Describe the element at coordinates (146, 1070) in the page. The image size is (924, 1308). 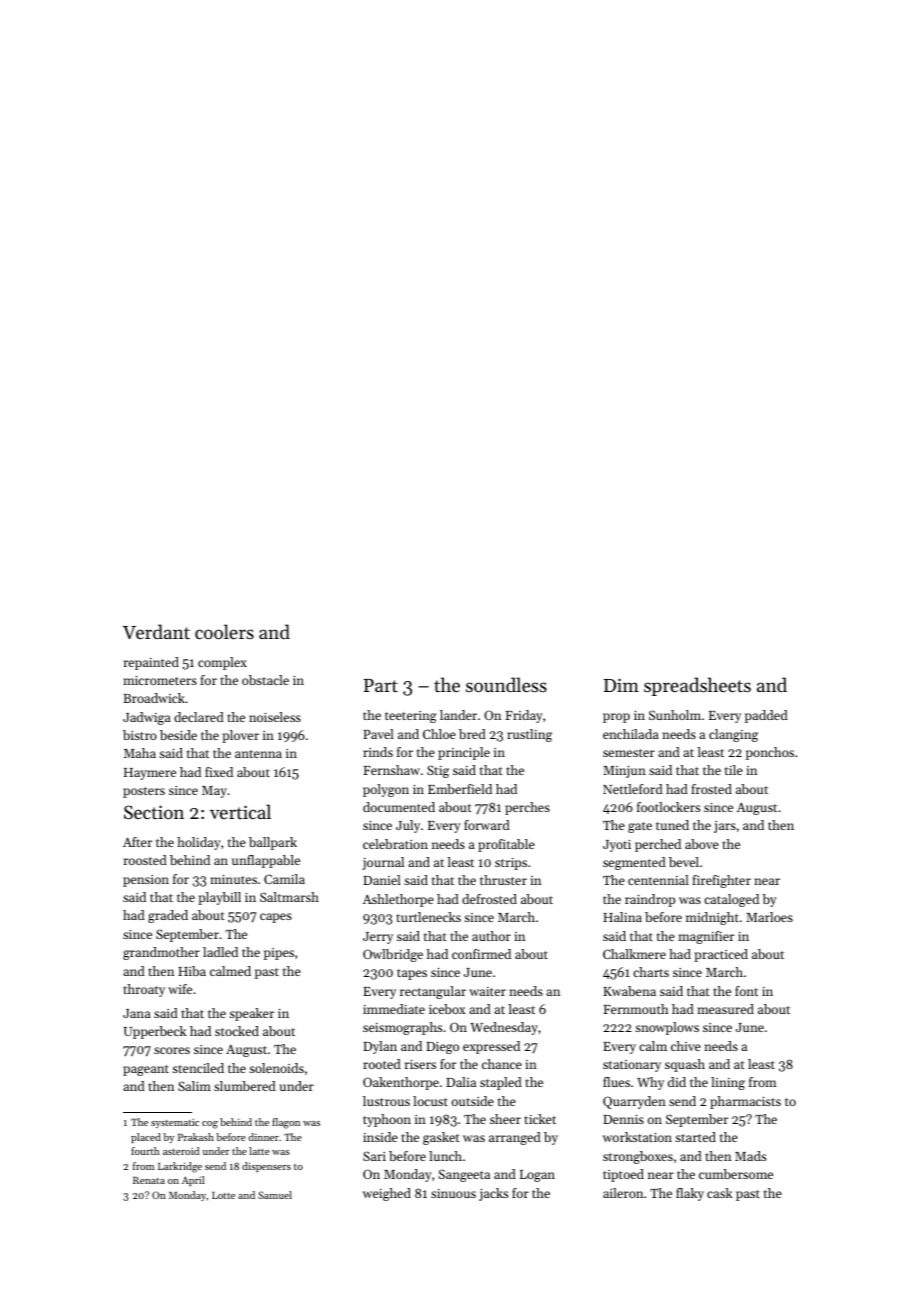
I see `pageant` at that location.
